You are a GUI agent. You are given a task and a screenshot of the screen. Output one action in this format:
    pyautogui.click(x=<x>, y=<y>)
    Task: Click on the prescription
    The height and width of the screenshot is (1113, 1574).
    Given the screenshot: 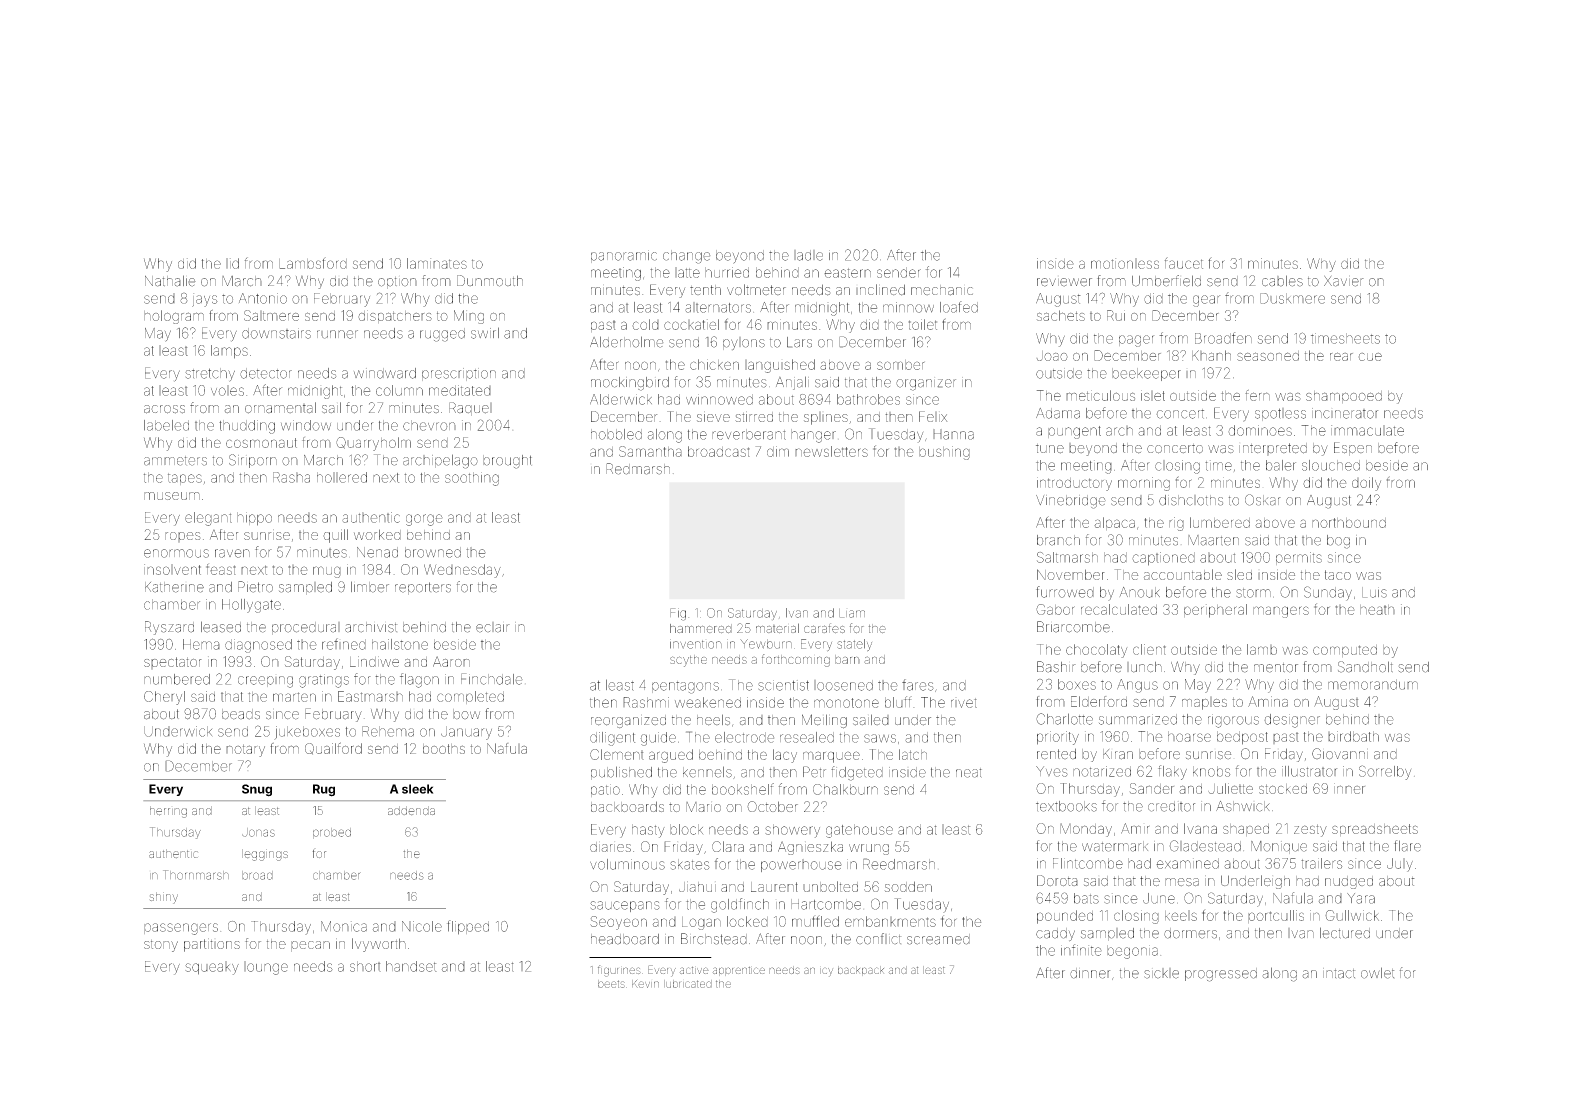 What is the action you would take?
    pyautogui.click(x=459, y=374)
